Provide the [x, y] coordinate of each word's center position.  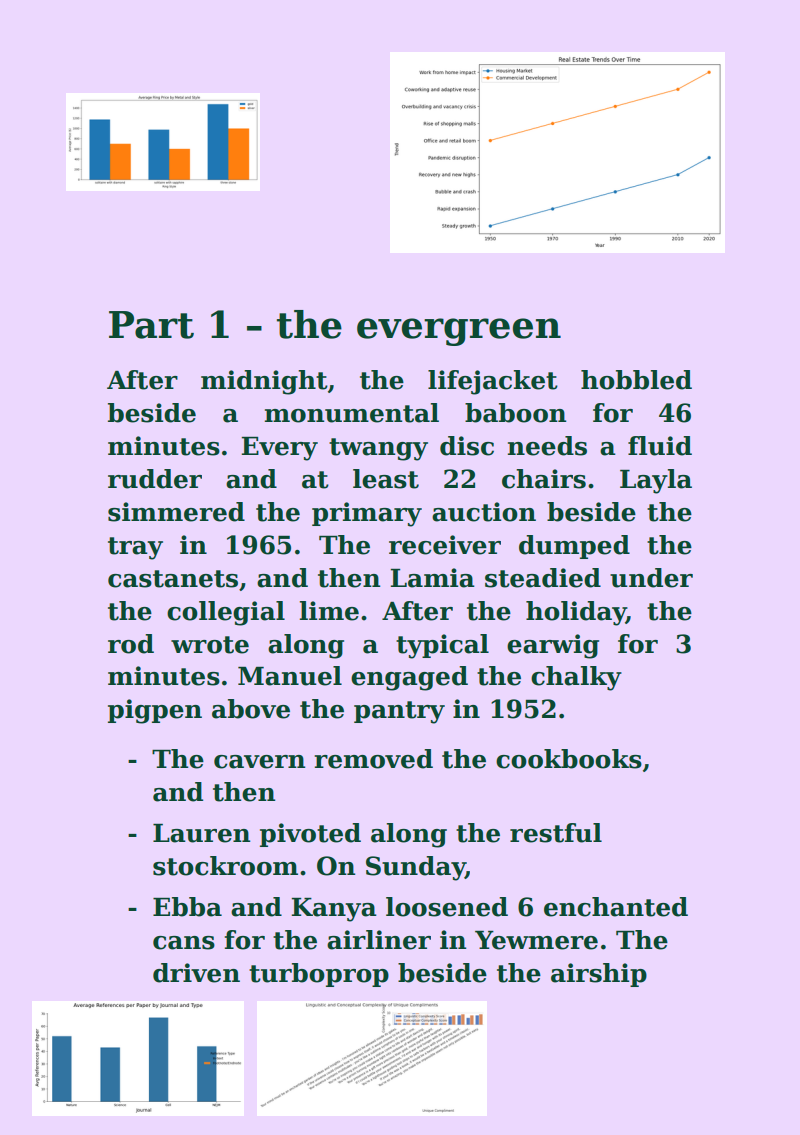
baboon [516, 413]
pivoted [310, 835]
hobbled [636, 380]
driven [196, 973]
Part [151, 325]
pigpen [155, 711]
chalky [576, 678]
